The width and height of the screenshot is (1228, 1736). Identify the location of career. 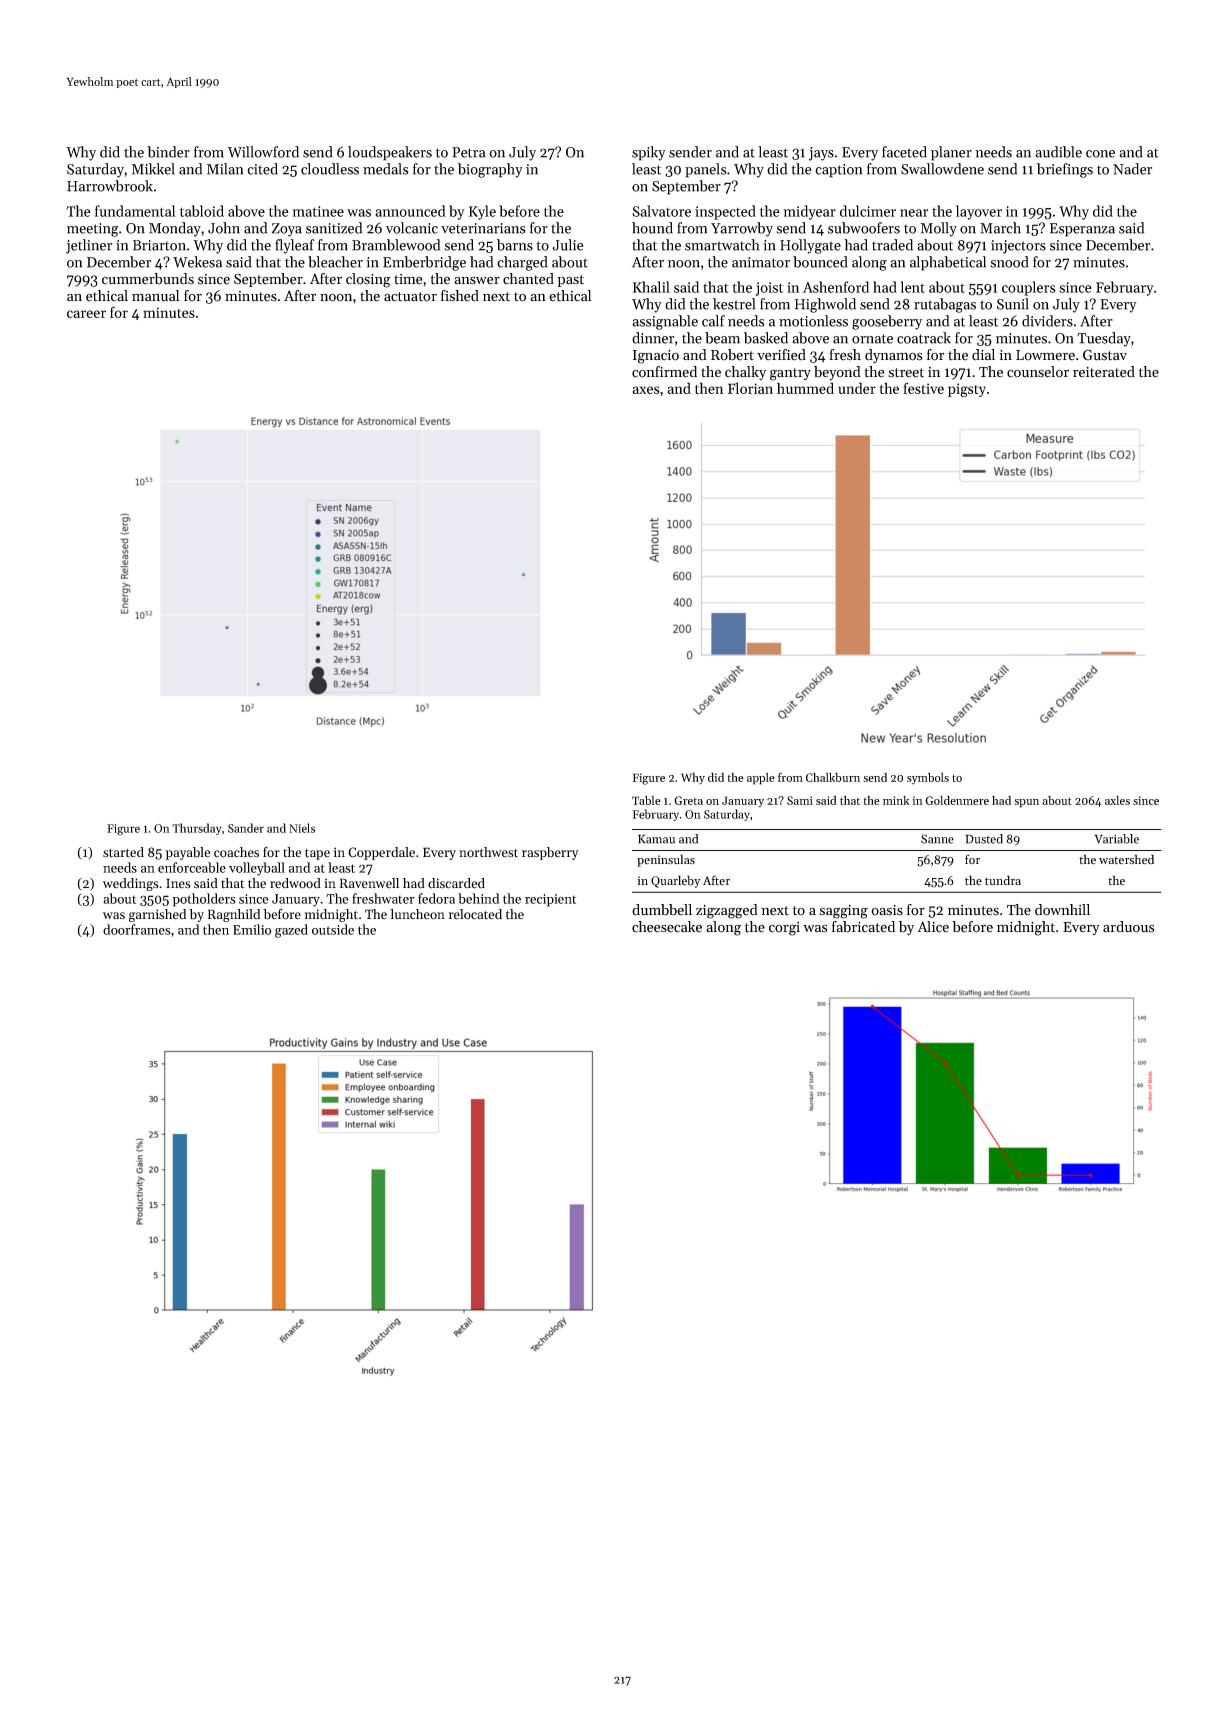
(86, 314).
